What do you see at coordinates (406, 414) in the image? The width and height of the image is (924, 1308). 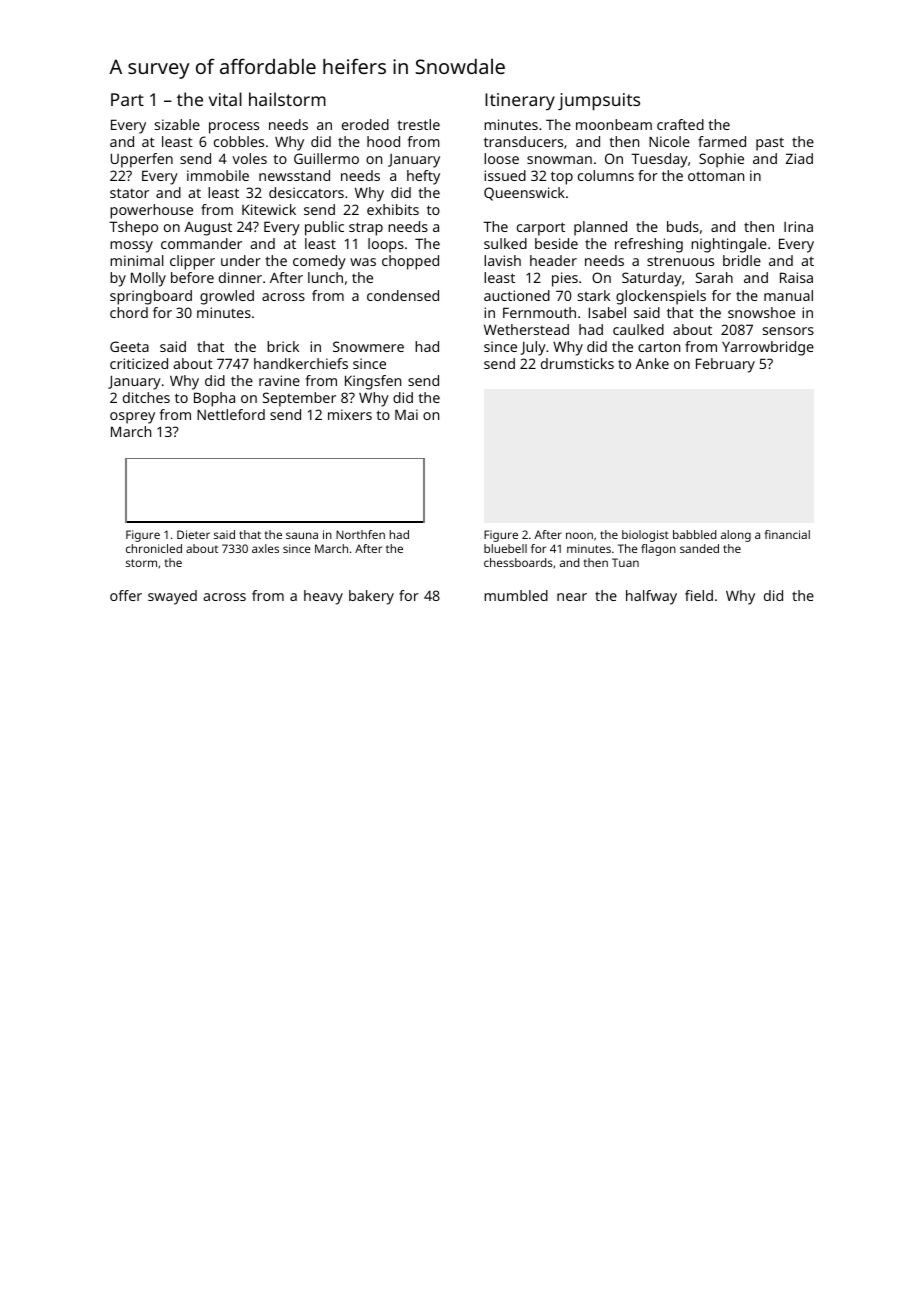 I see `Mai` at bounding box center [406, 414].
